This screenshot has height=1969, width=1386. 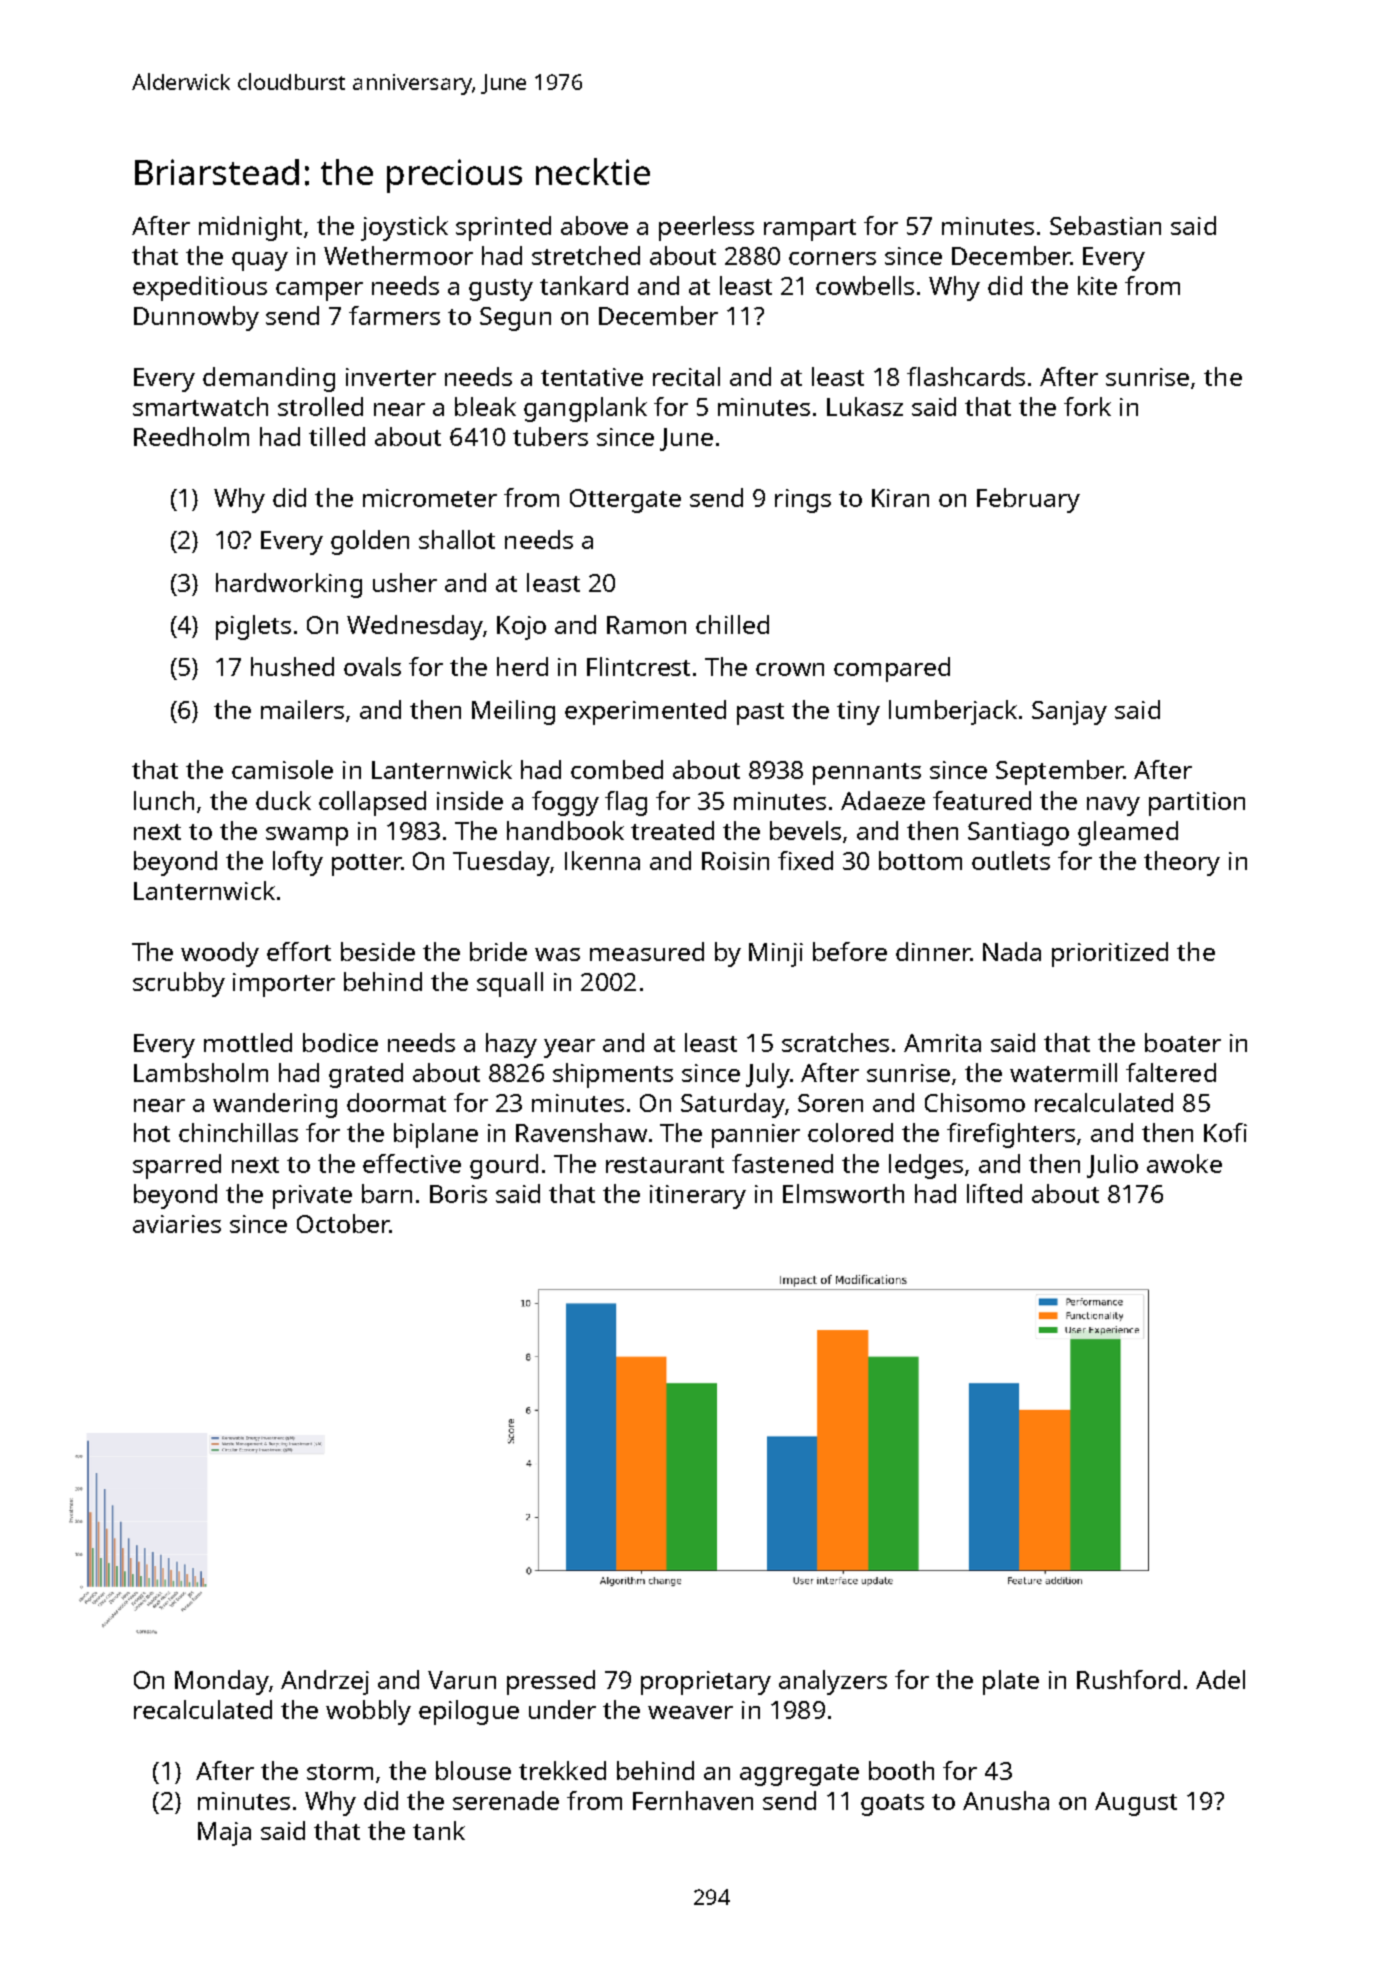 I want to click on rampart, so click(x=810, y=230).
